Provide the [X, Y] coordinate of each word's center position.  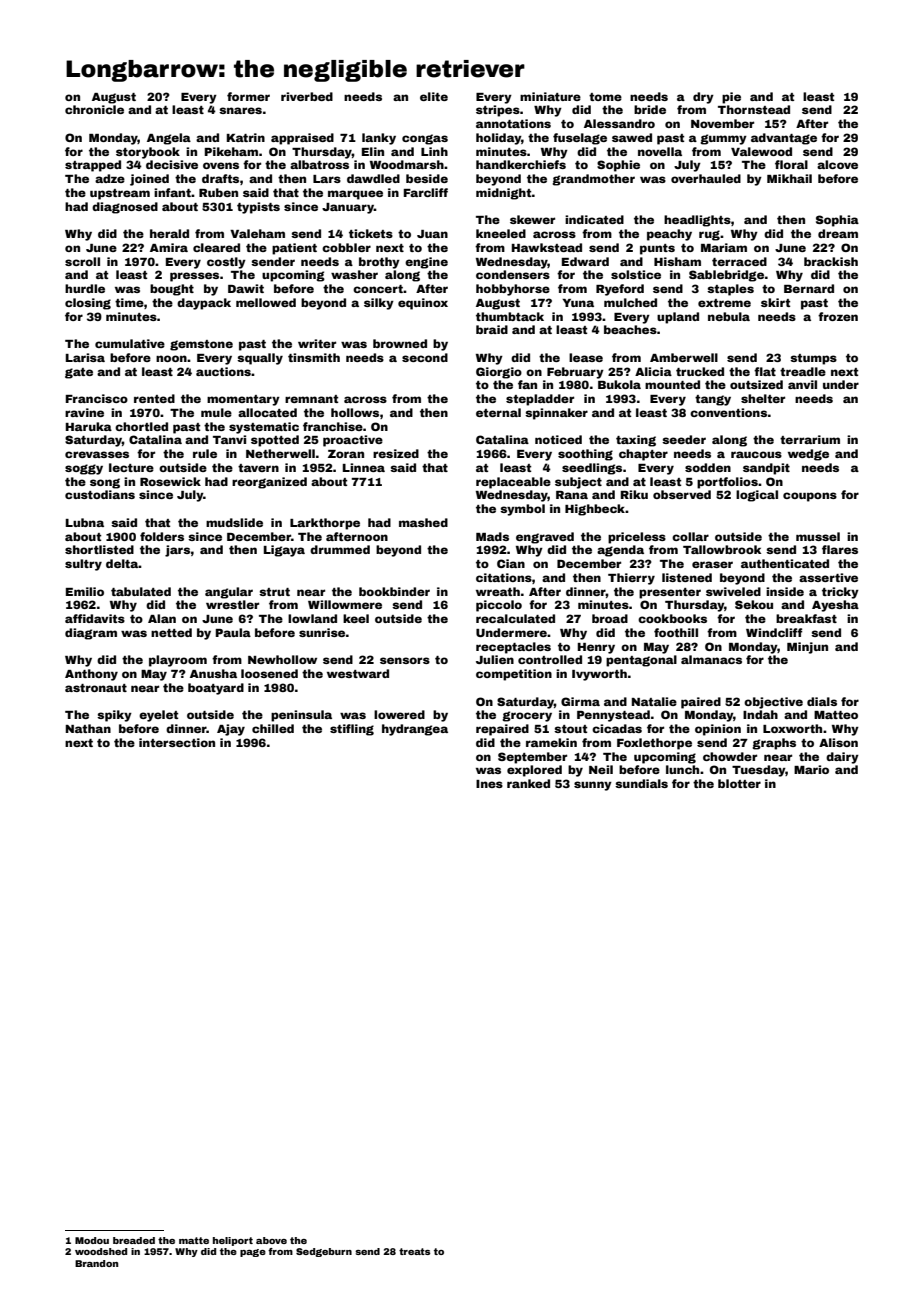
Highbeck [595, 510]
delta [122, 563]
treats [414, 1251]
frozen [838, 316]
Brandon [96, 1263]
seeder [684, 439]
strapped [93, 166]
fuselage [580, 139]
